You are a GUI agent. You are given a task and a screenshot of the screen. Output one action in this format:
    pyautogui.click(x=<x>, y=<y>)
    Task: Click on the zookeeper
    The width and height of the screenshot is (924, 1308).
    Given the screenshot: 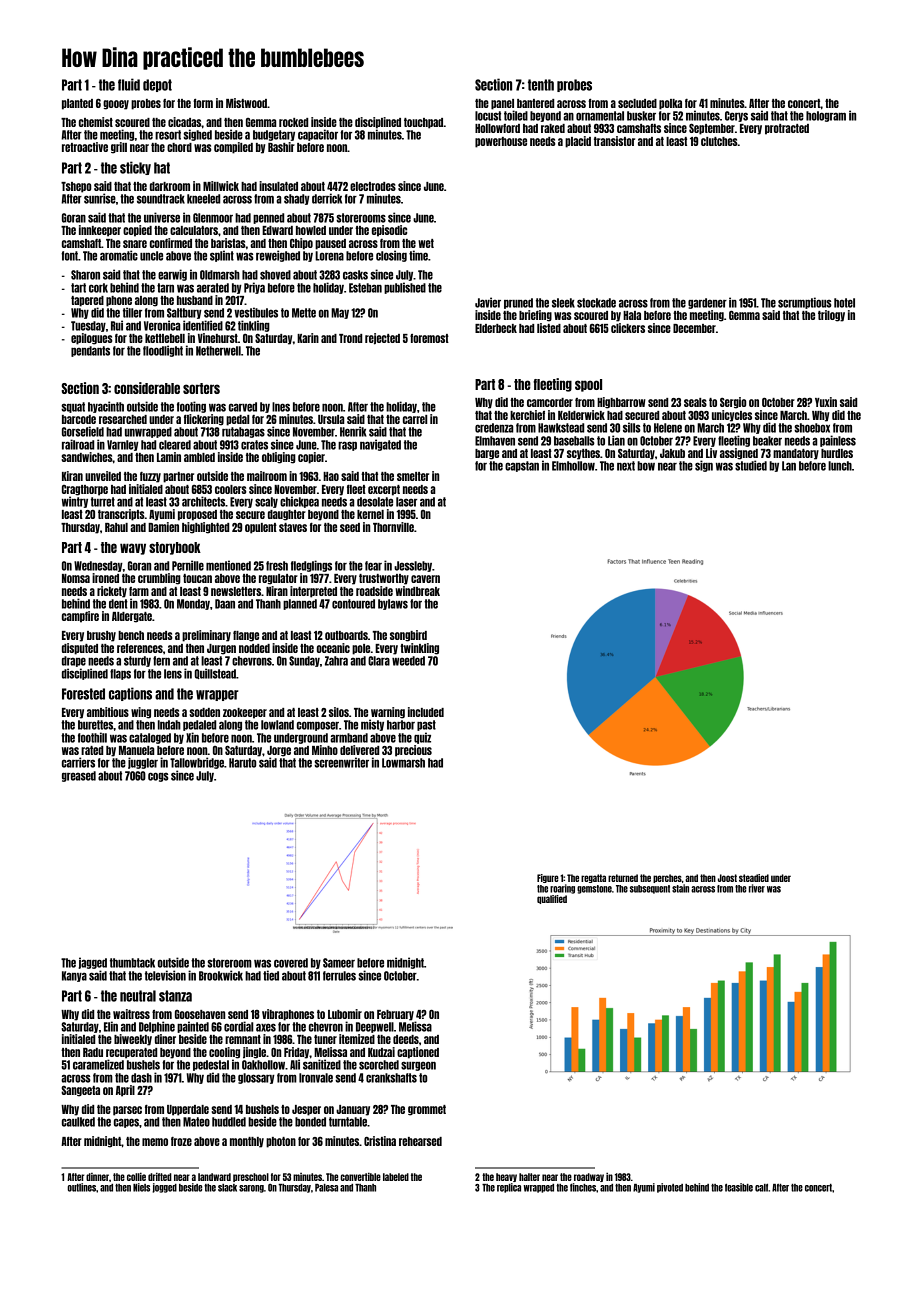 What is the action you would take?
    pyautogui.click(x=245, y=713)
